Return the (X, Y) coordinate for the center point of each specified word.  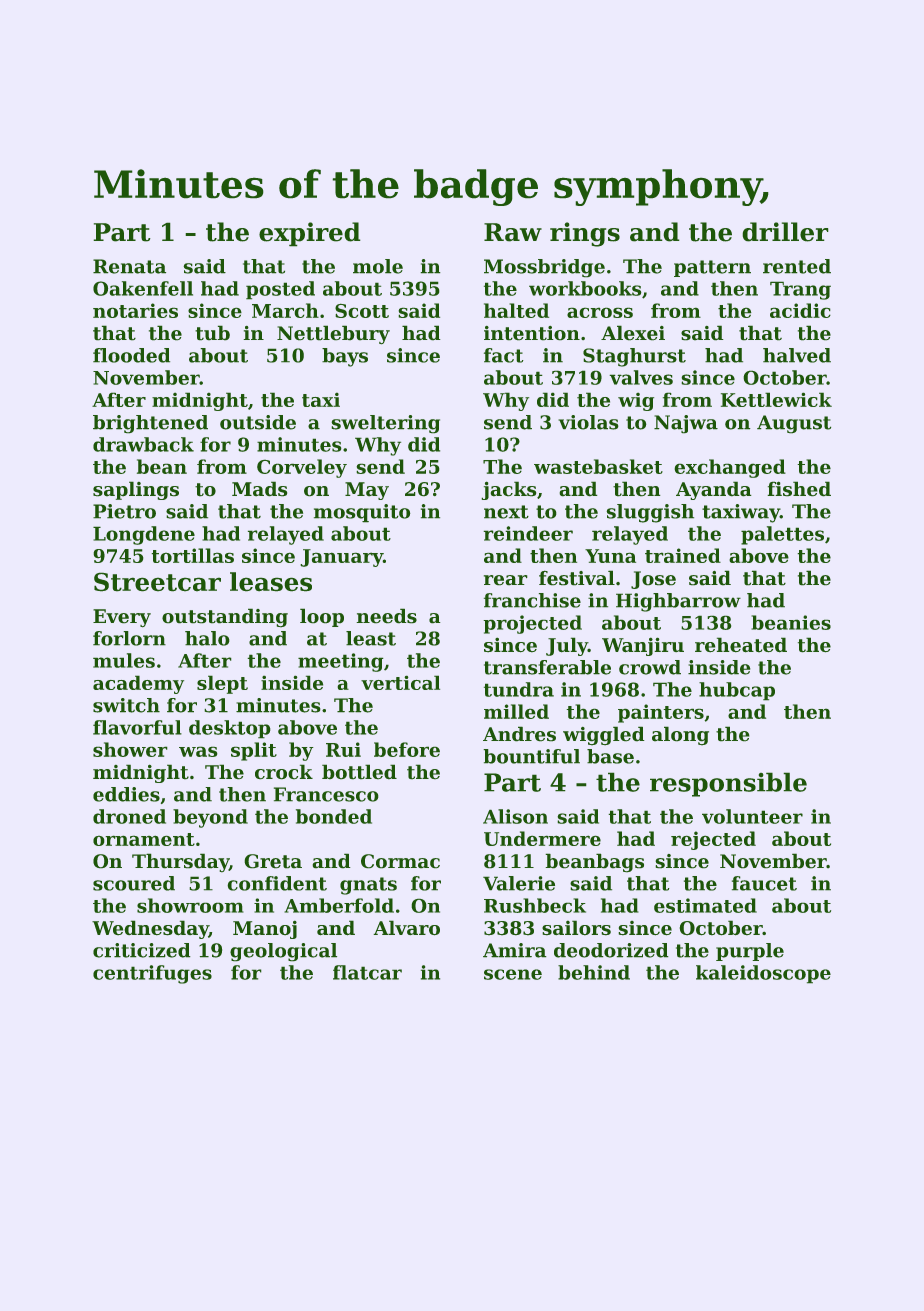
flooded (131, 355)
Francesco (326, 794)
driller (785, 232)
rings (585, 234)
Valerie (519, 883)
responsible (728, 784)
